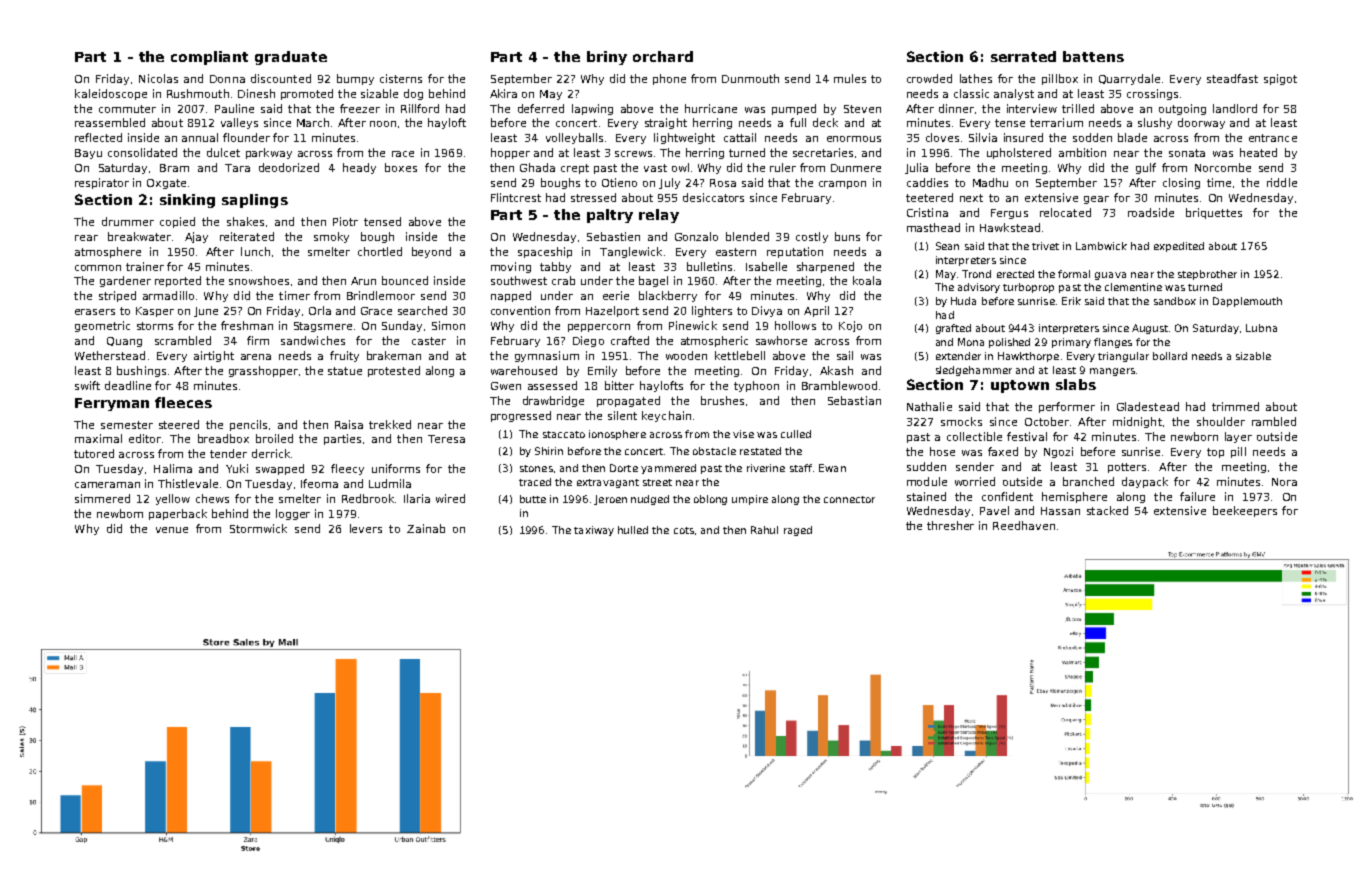  I want to click on festival, so click(1027, 436).
